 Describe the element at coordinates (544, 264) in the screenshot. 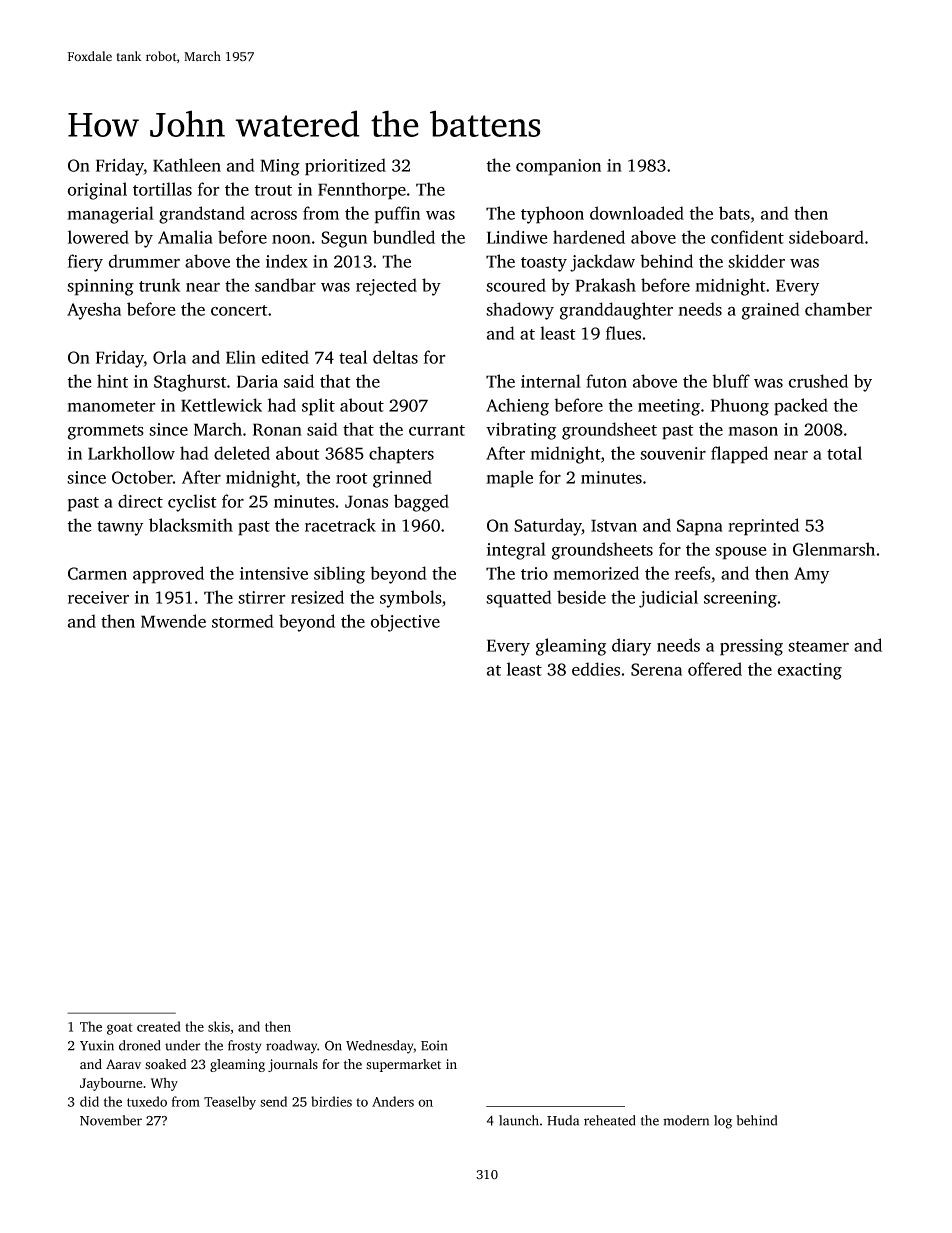

I see `toasty` at that location.
